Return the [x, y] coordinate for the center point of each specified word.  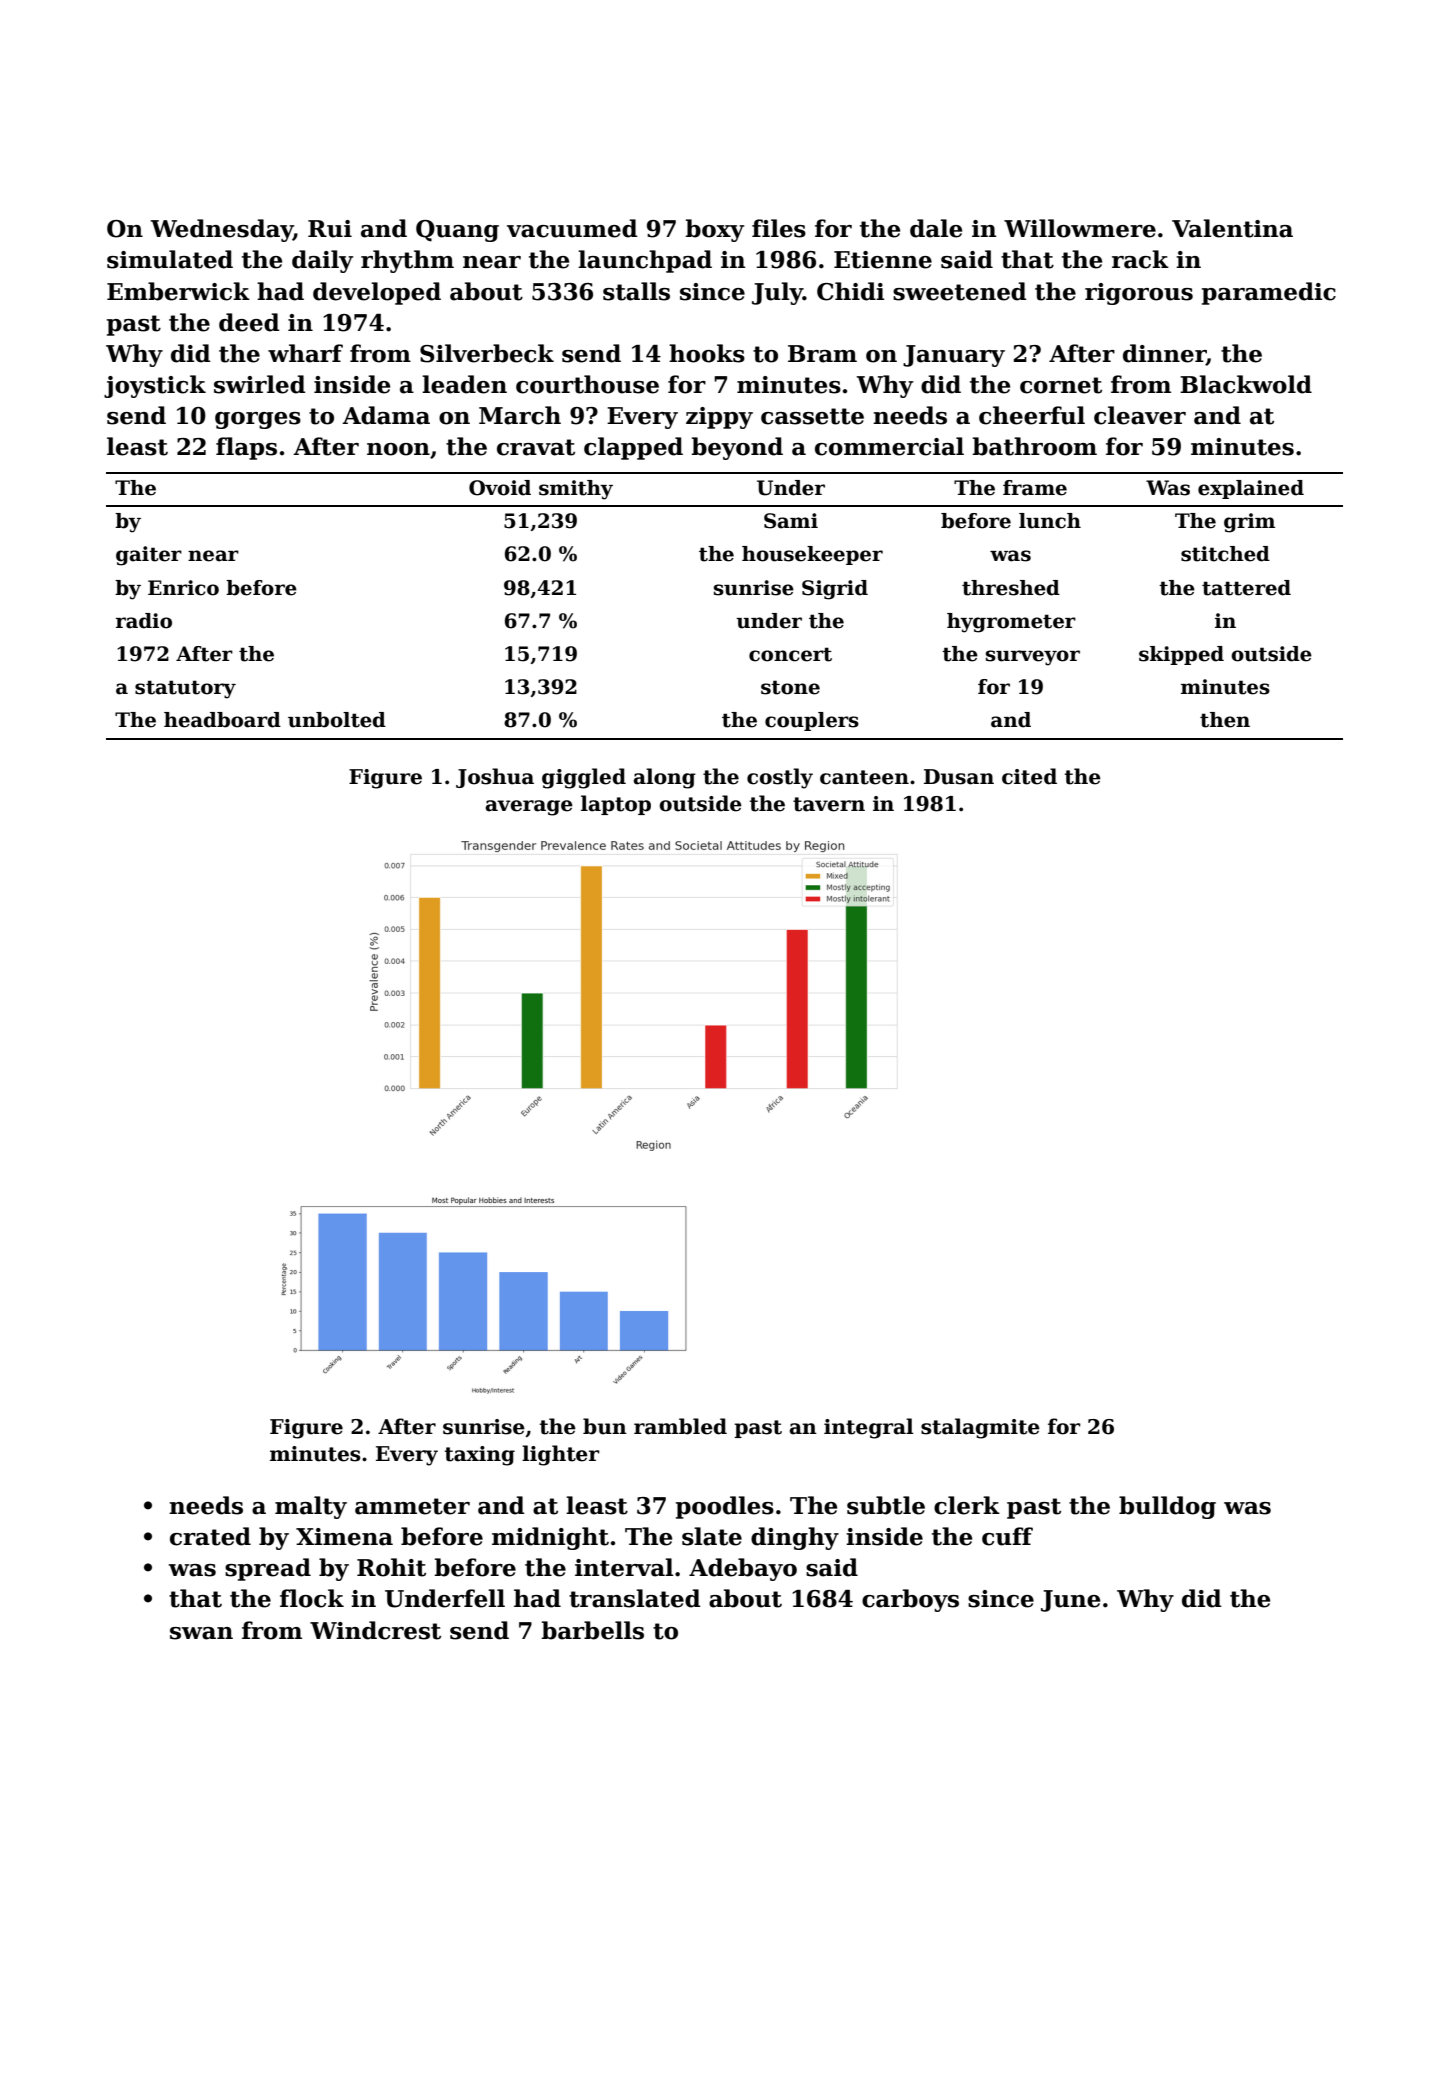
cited [1029, 776]
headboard [222, 720]
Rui [330, 229]
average [529, 808]
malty [311, 1507]
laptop [616, 805]
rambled [680, 1426]
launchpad [645, 261]
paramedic [1269, 293]
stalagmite [980, 1428]
